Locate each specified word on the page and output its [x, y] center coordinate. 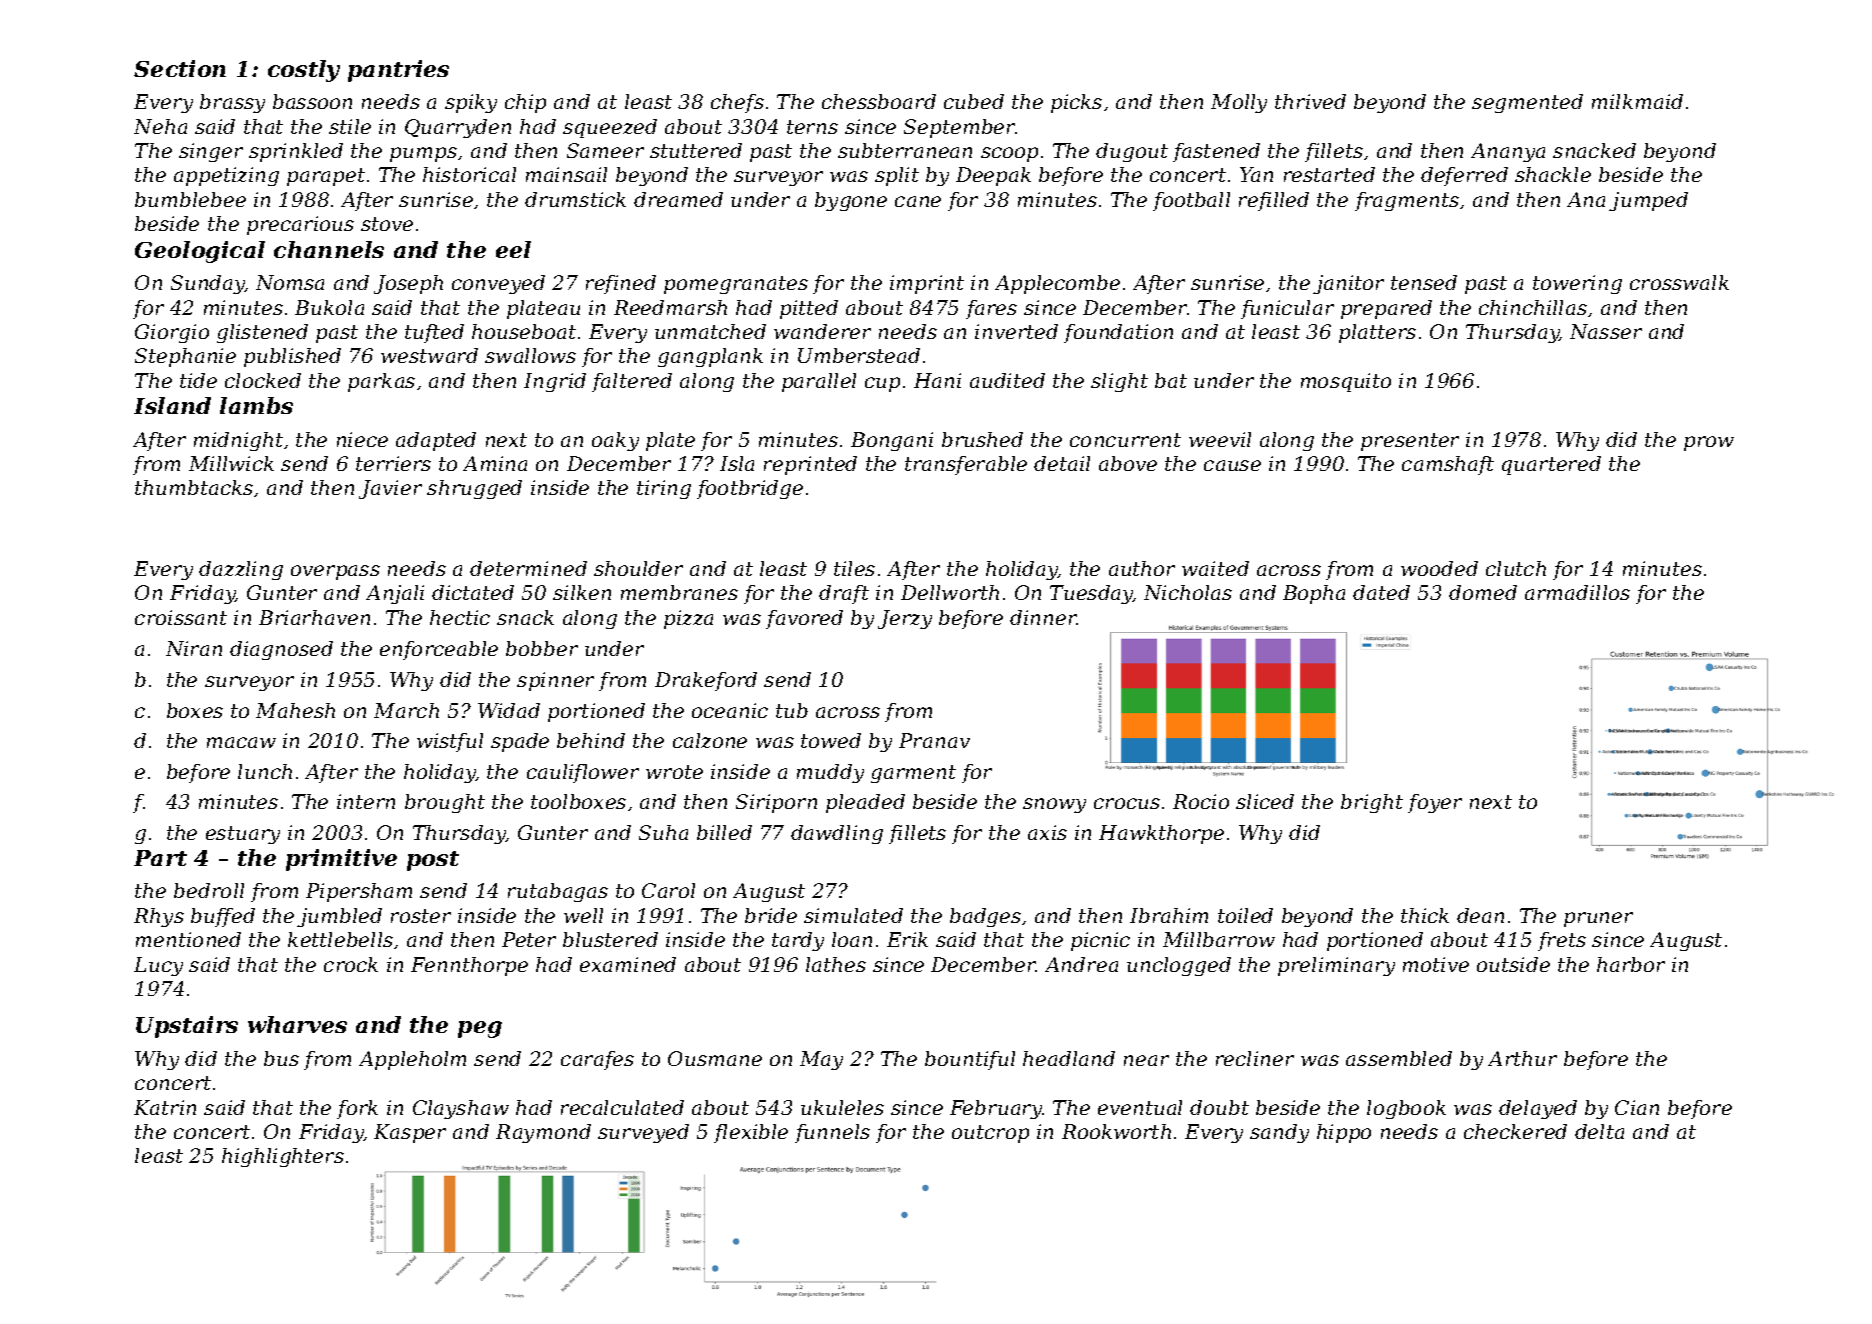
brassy [232, 103]
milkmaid [1637, 101]
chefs [737, 103]
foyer [1435, 803]
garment [913, 774]
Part [160, 858]
